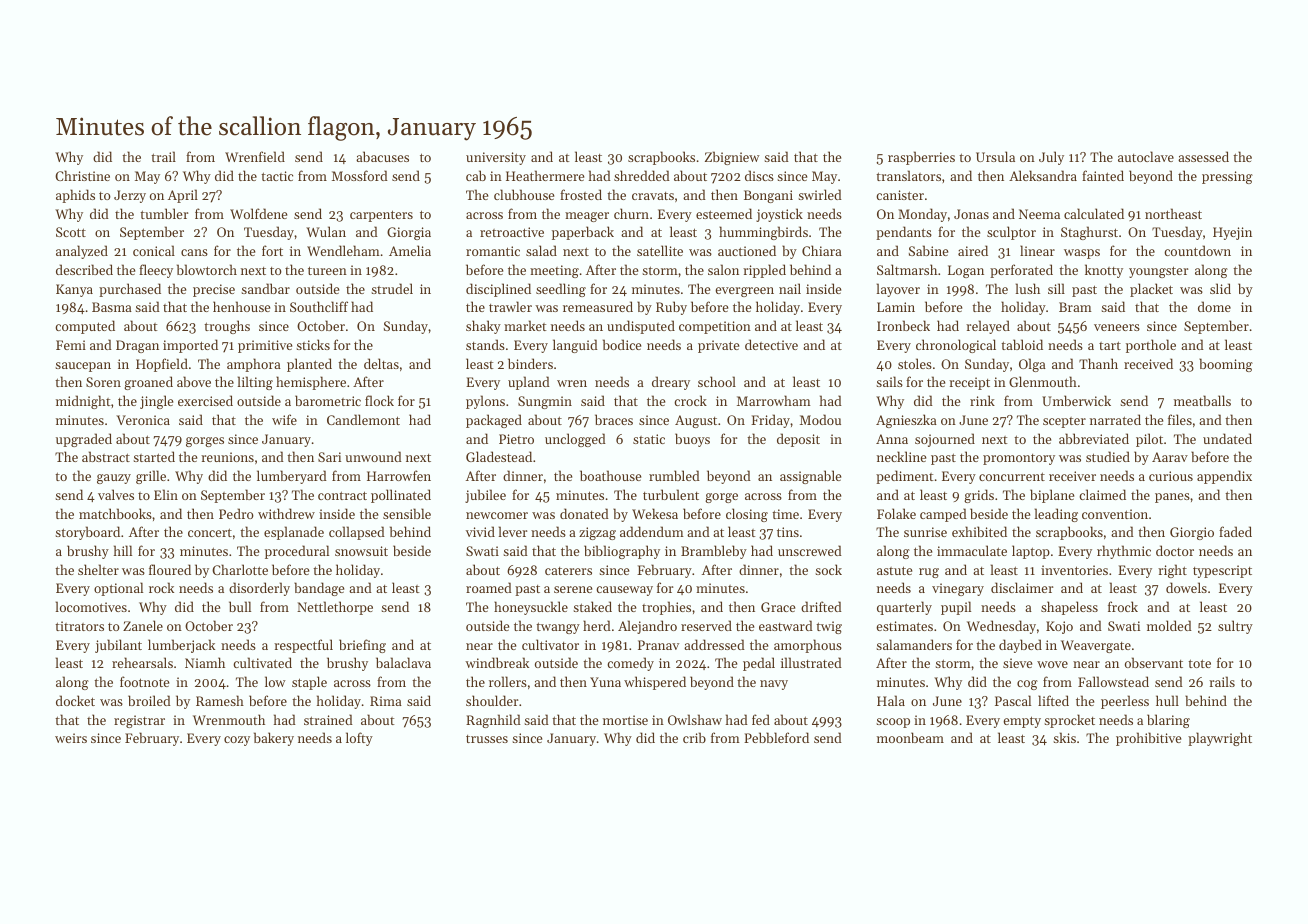 The width and height of the page is (1308, 924). I want to click on camped, so click(943, 515).
